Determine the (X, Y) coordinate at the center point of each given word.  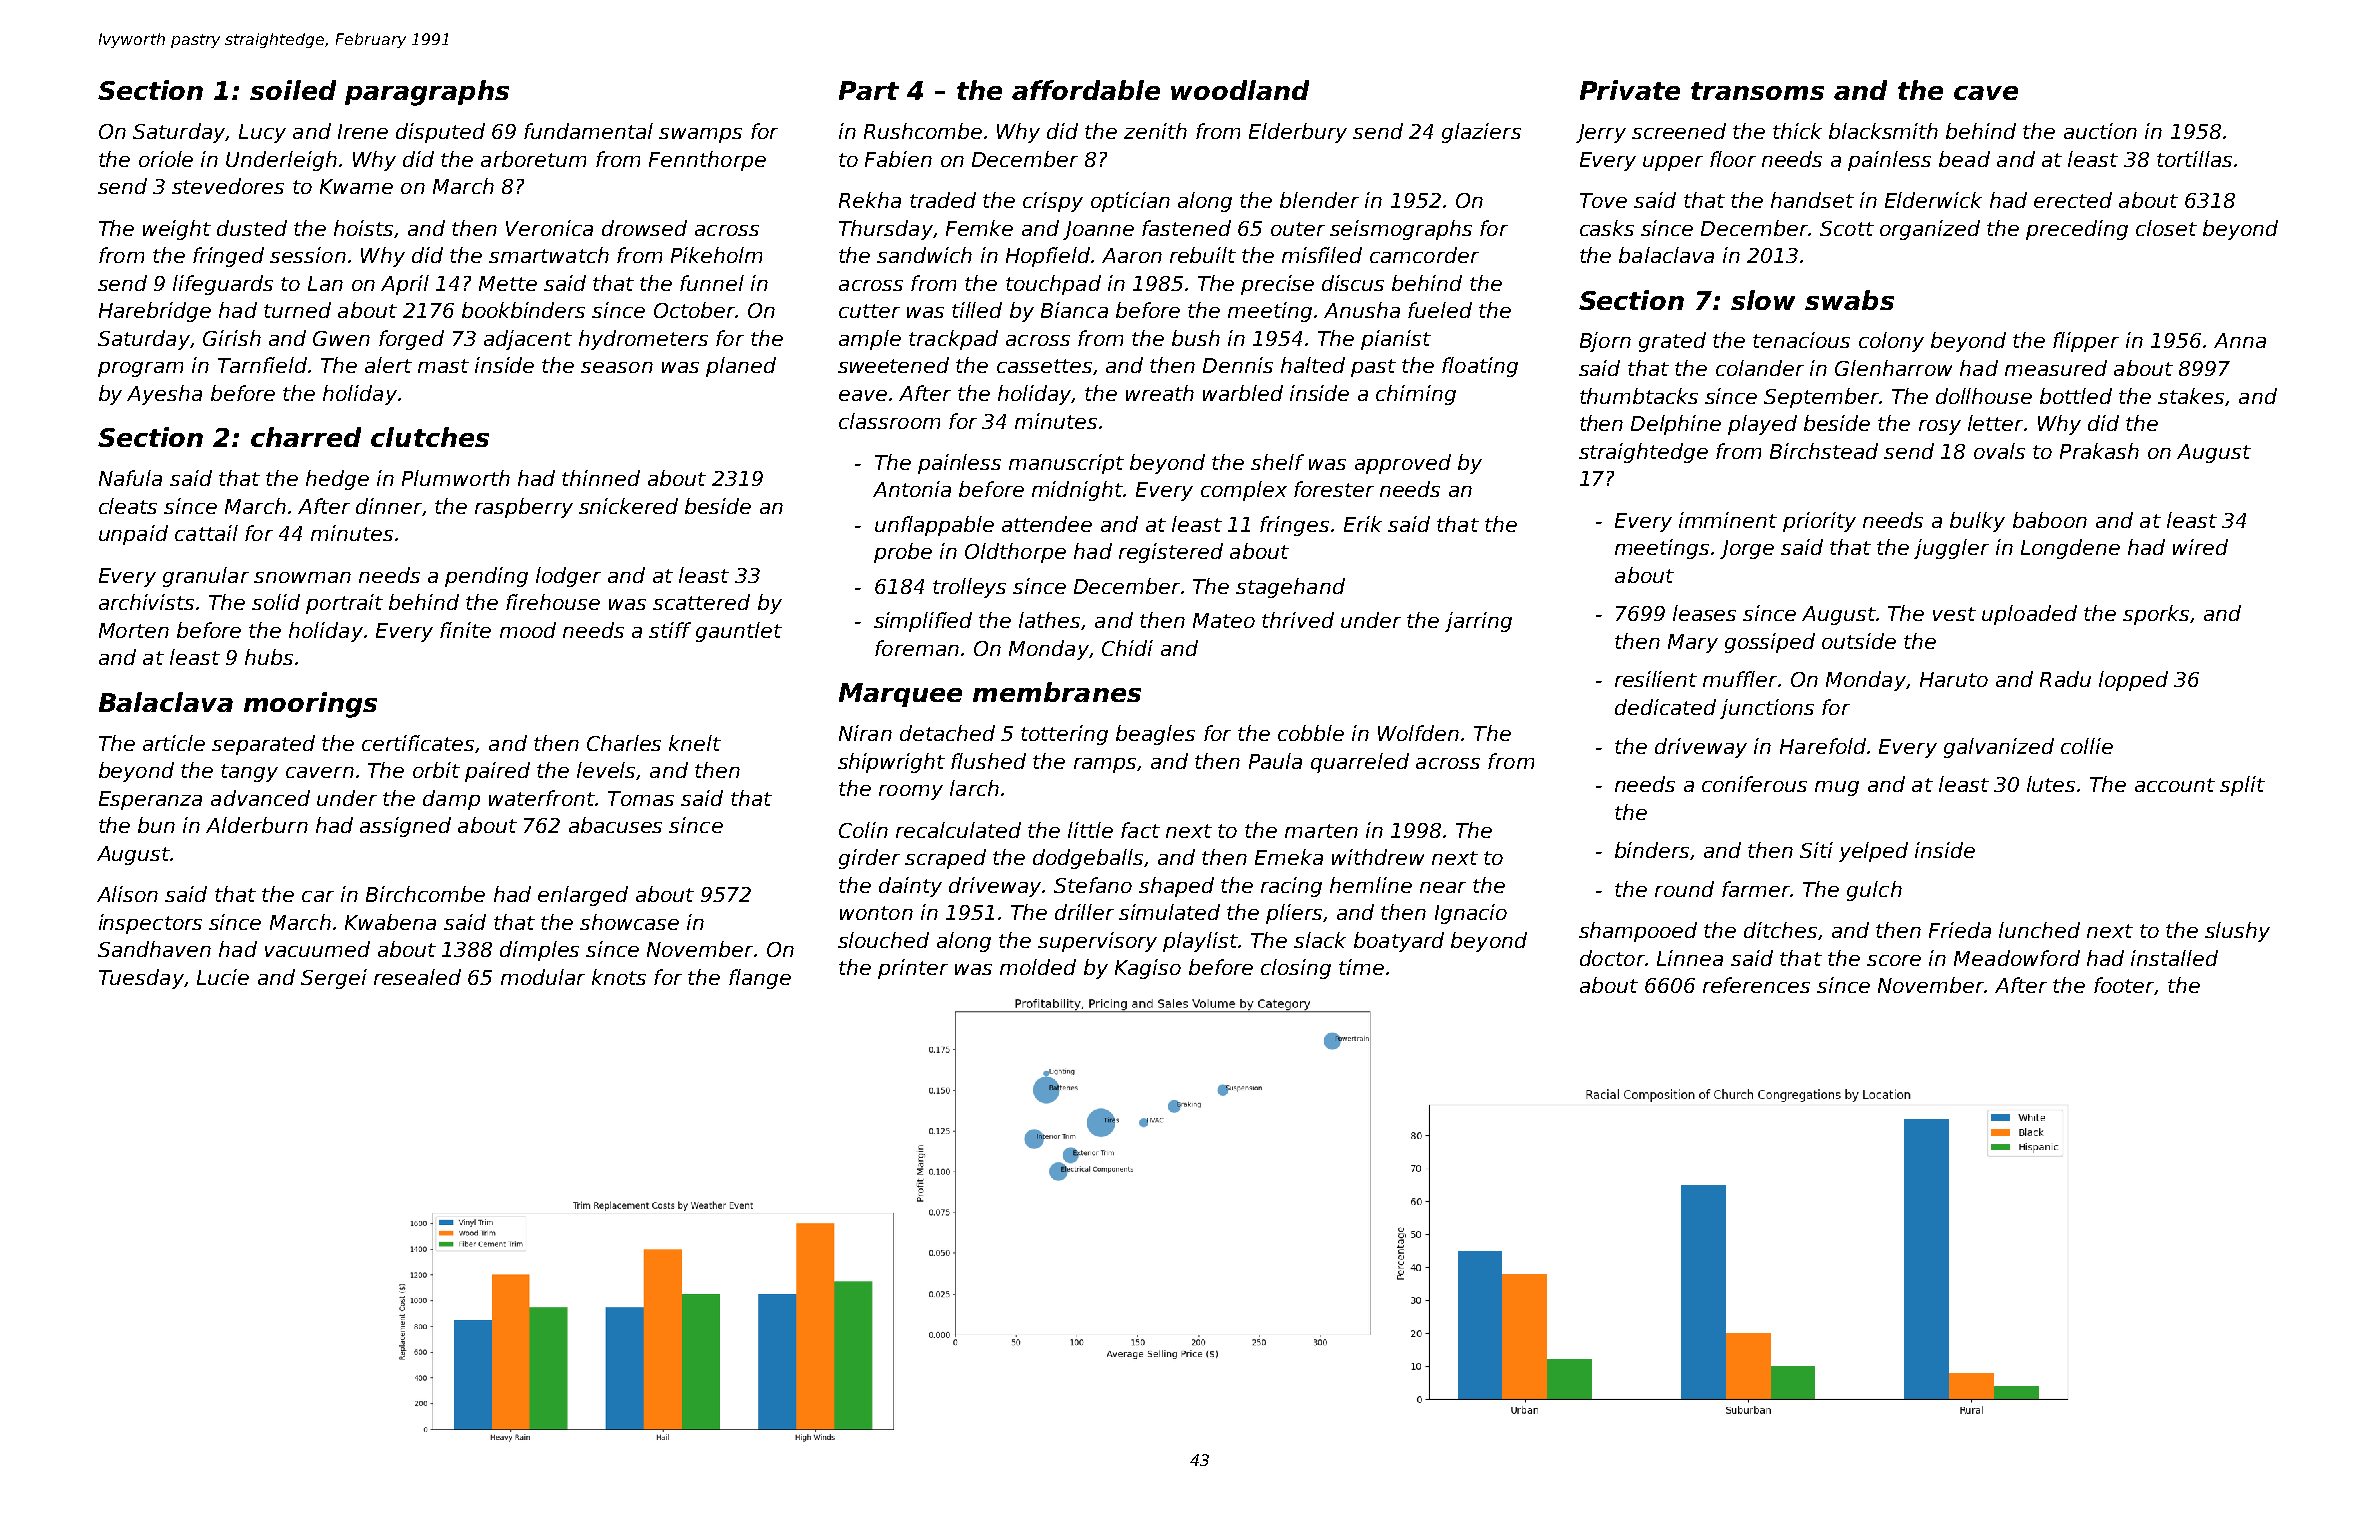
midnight (1077, 491)
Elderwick (1933, 200)
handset (1812, 200)
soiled (293, 90)
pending (486, 577)
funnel (712, 283)
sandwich (924, 255)
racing (1291, 887)
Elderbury (1298, 133)
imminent (1728, 520)
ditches (1780, 930)
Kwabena (390, 922)
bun (156, 825)
